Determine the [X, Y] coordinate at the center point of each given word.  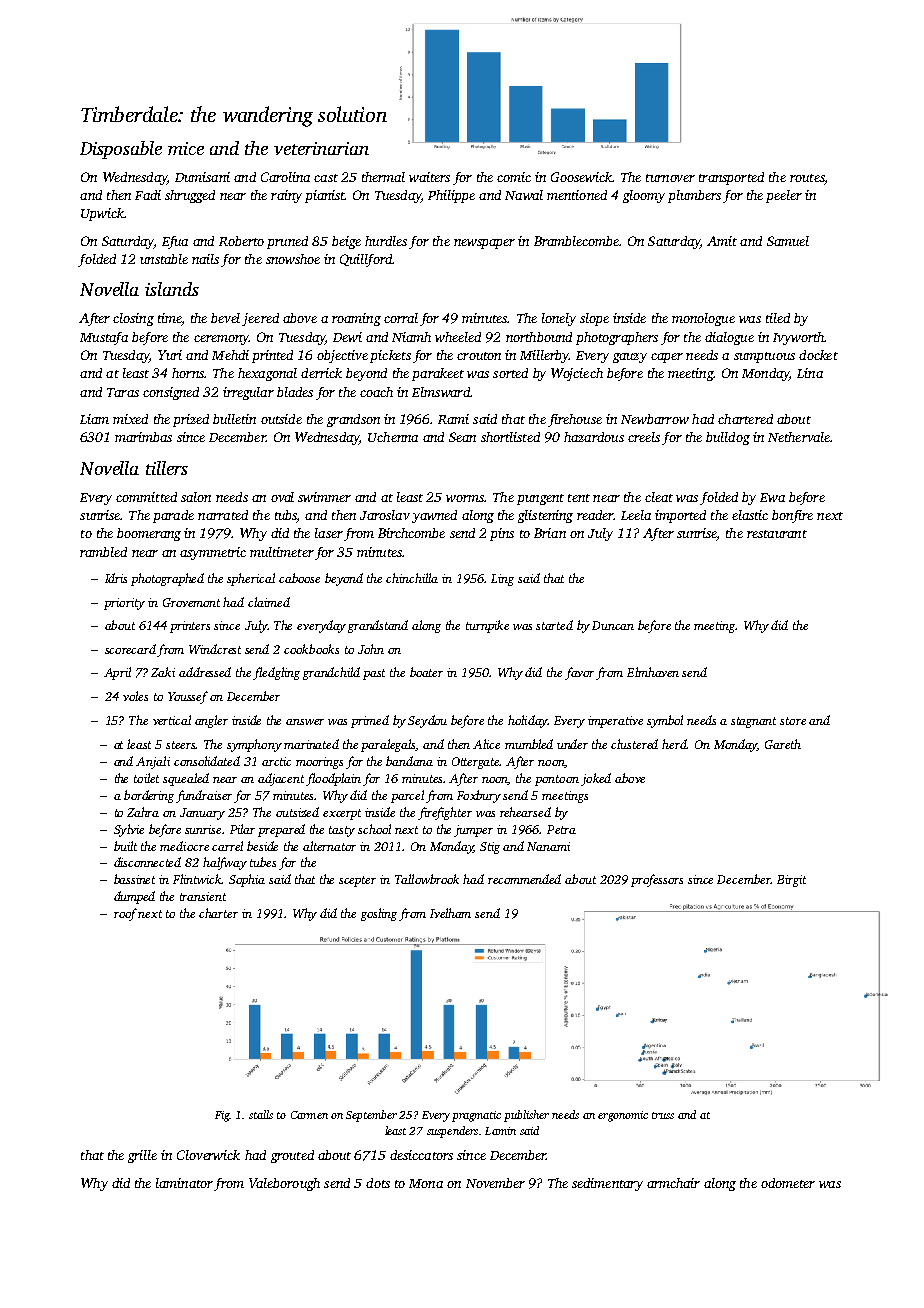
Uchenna [393, 437]
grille [142, 1156]
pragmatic [476, 1116]
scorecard [130, 649]
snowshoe [293, 259]
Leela [636, 515]
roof [125, 914]
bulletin [234, 419]
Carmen [309, 1115]
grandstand [378, 626]
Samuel [788, 241]
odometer [788, 1183]
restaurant [777, 534]
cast [326, 178]
